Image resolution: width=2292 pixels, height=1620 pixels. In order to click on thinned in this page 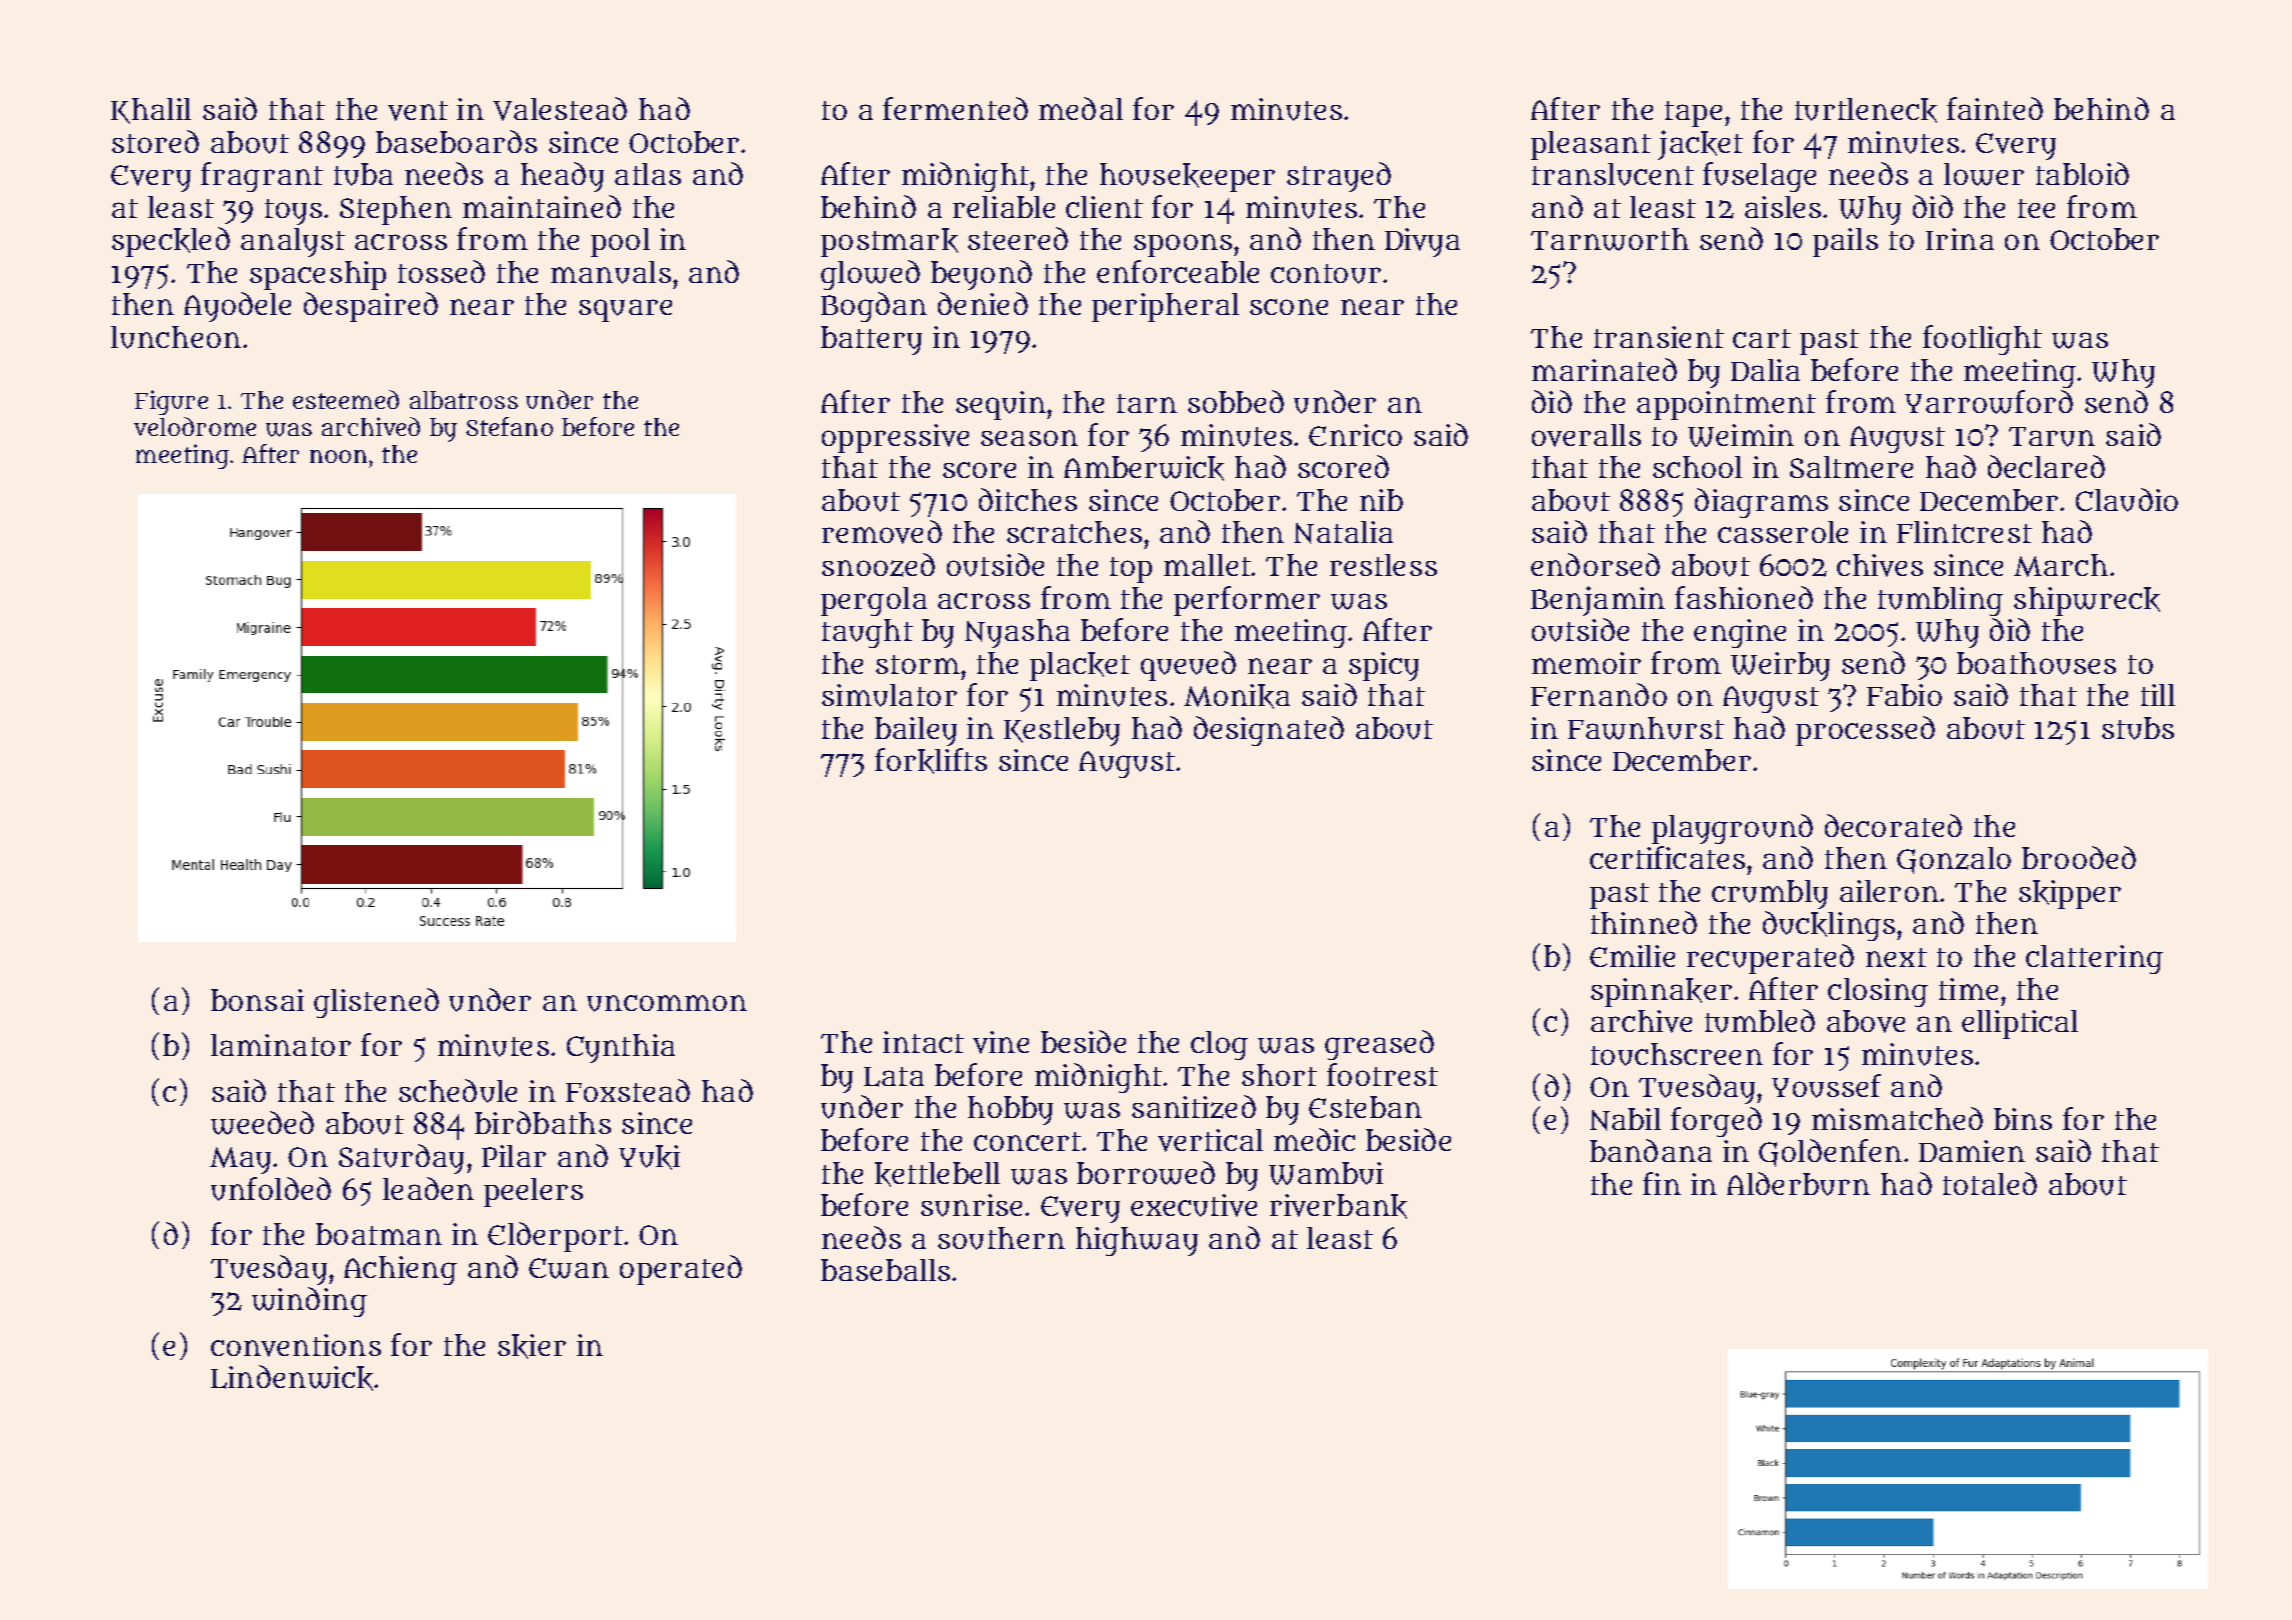, I will do `click(1644, 922)`.
